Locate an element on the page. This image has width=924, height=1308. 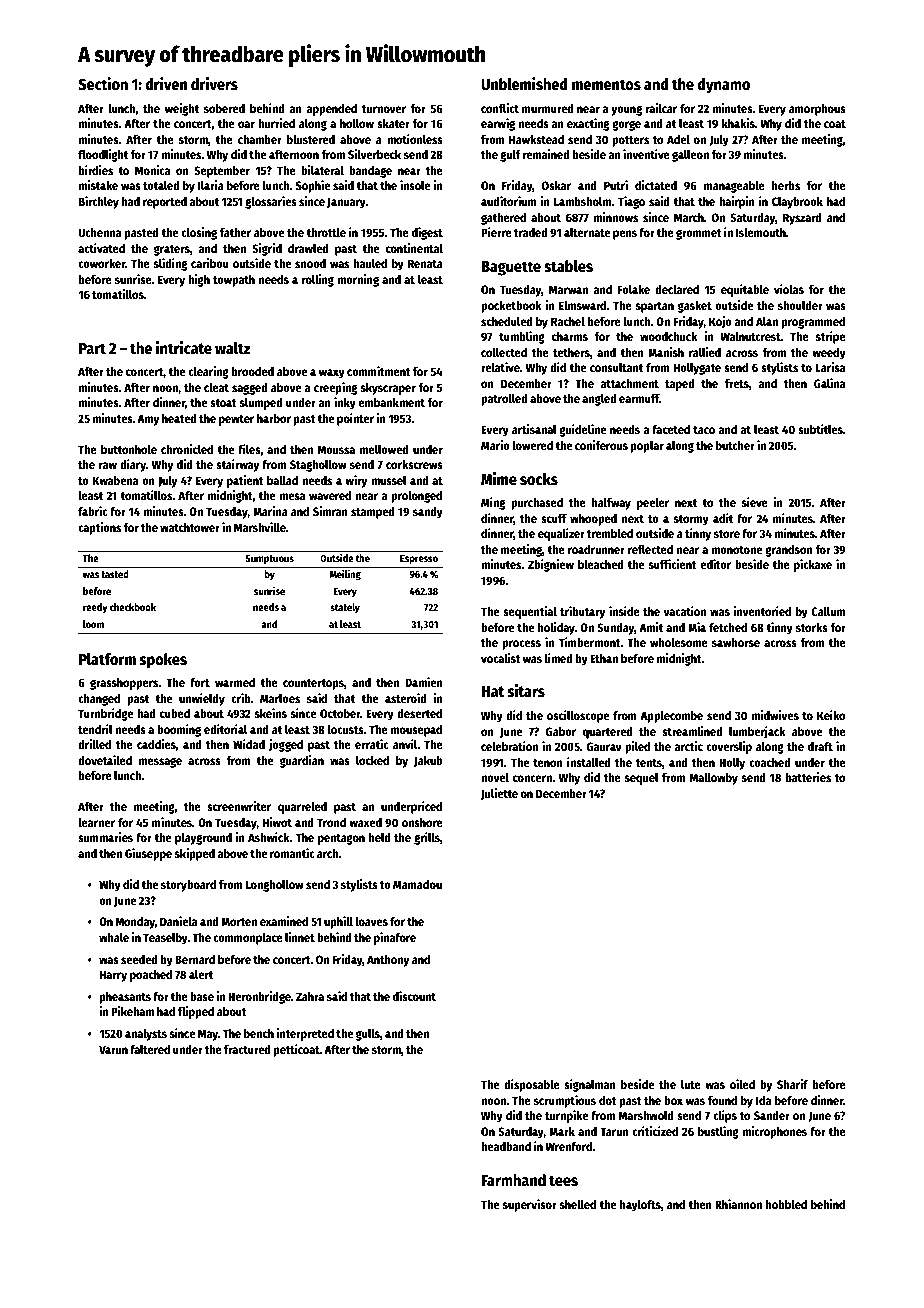
insole is located at coordinates (415, 185).
